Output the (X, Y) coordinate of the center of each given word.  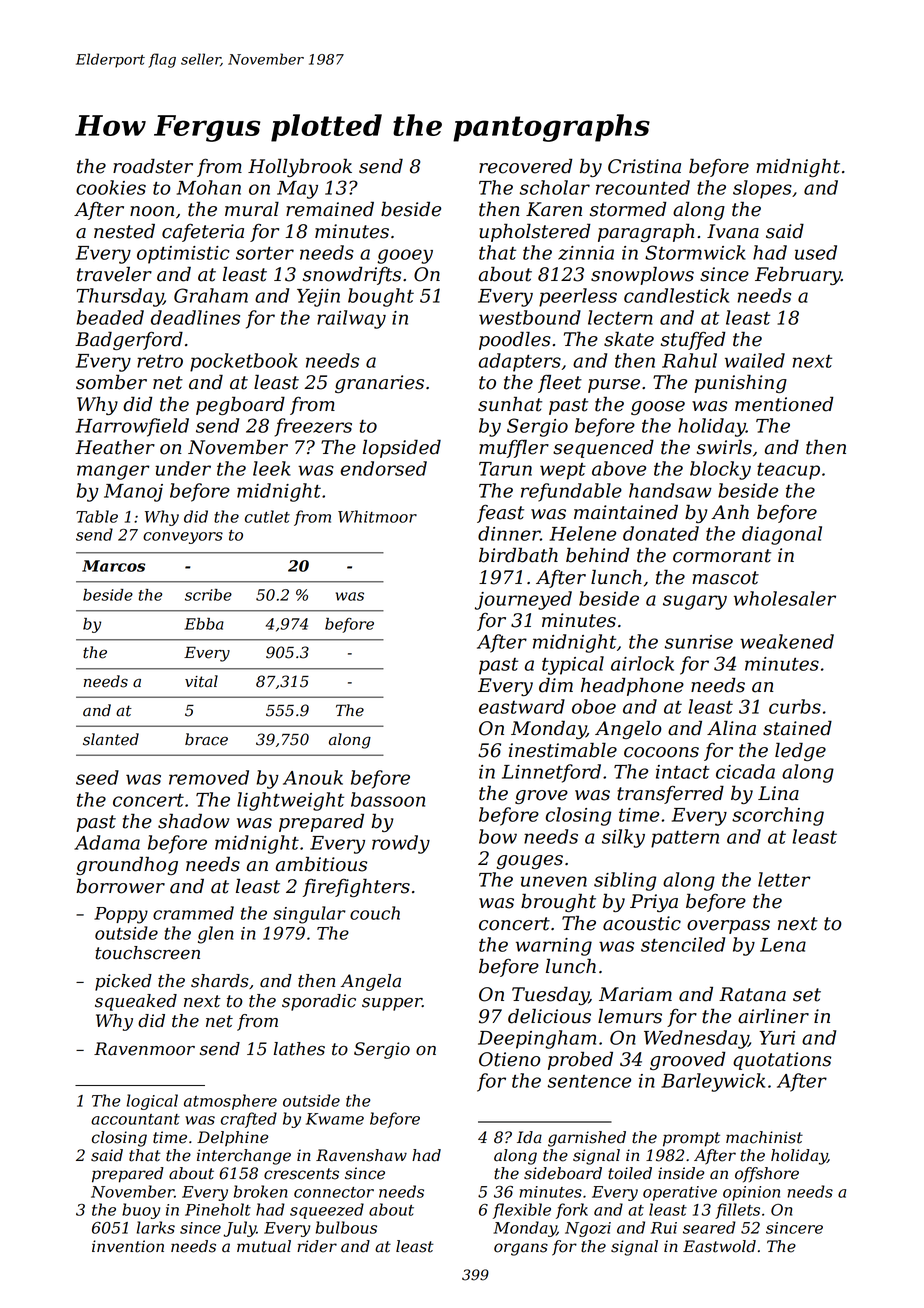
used (816, 252)
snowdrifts (352, 276)
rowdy (401, 844)
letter (784, 879)
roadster (153, 166)
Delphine (232, 1139)
